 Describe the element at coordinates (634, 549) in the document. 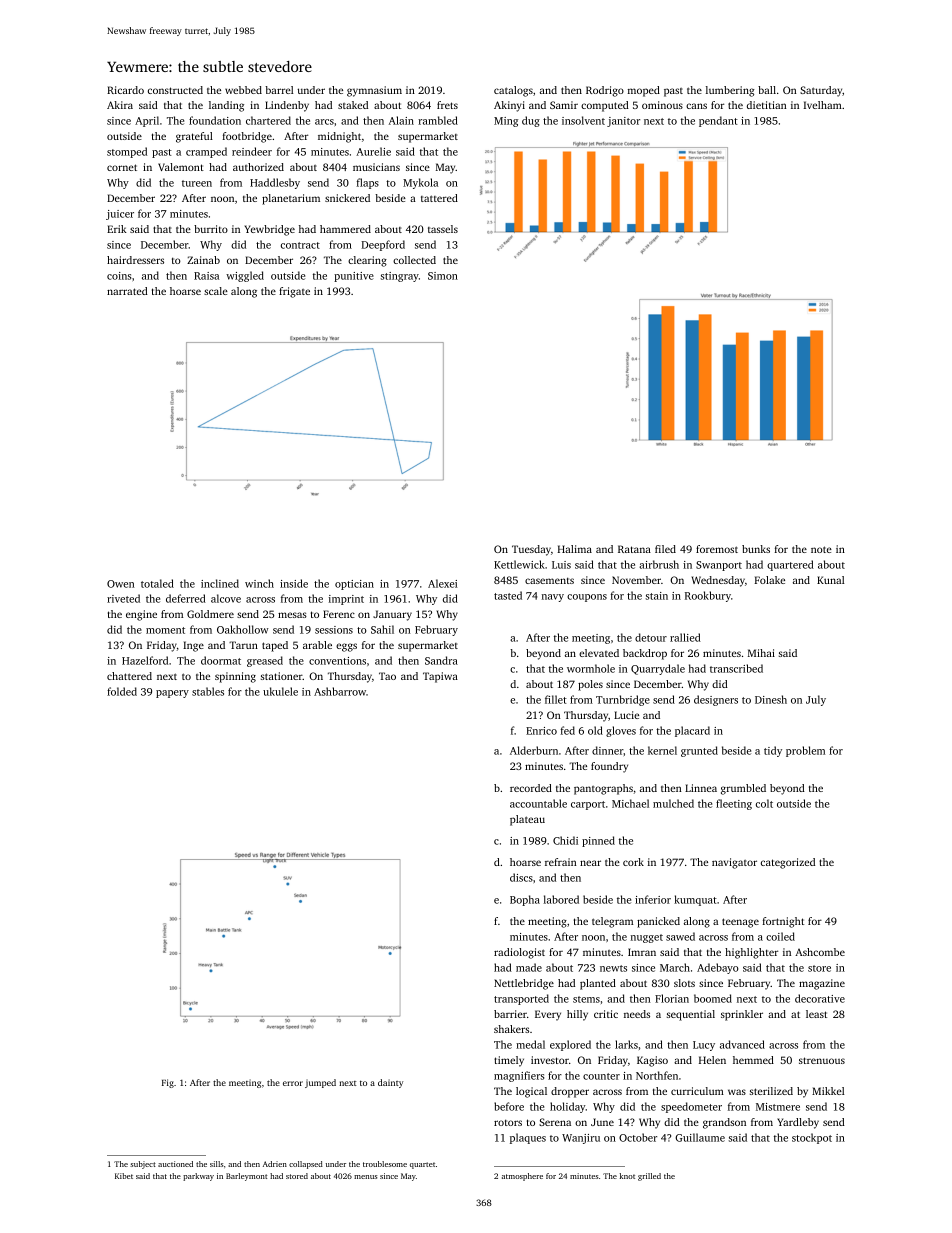

I see `Ratana` at that location.
